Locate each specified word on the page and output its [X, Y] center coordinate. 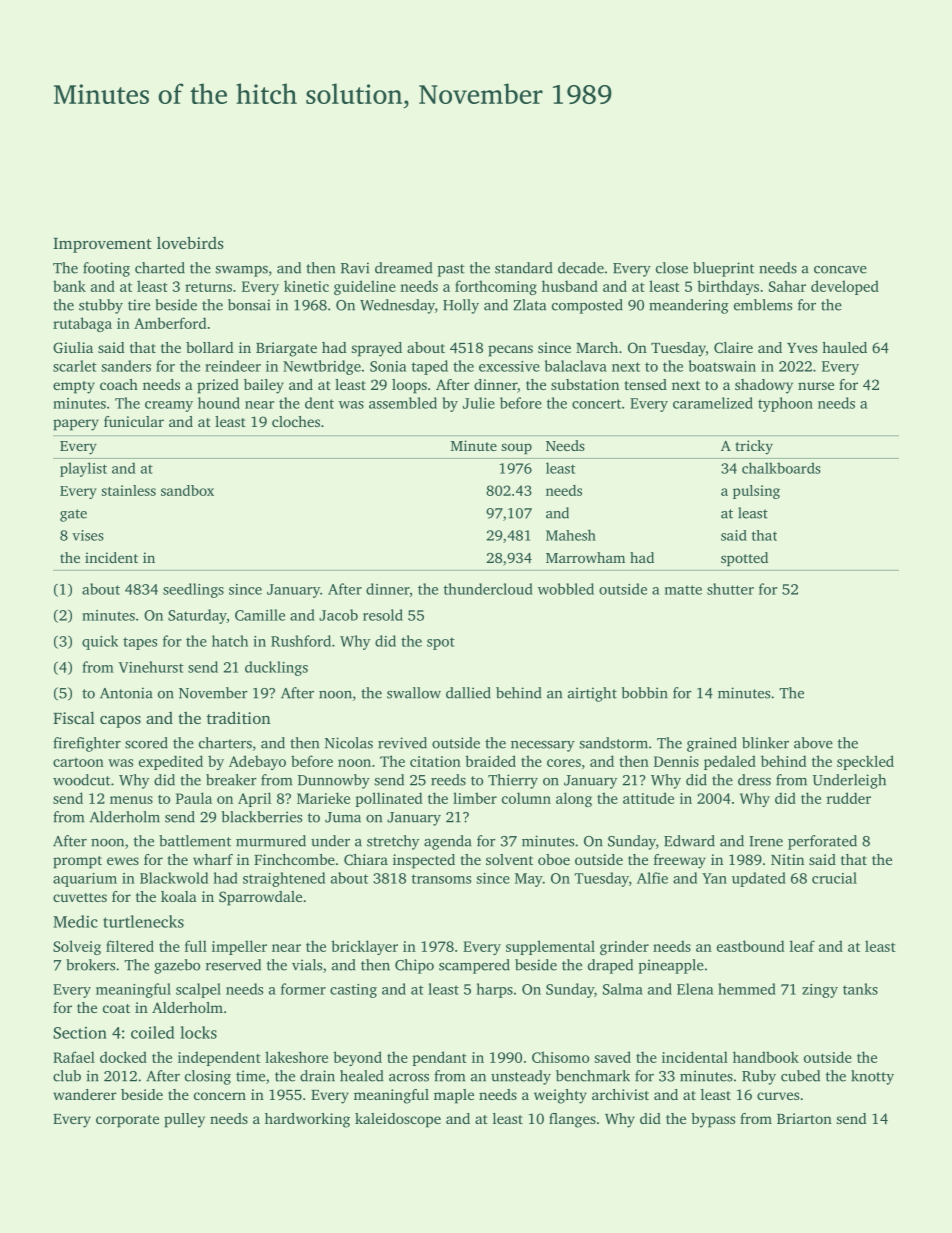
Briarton [804, 1118]
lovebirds [190, 242]
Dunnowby [334, 781]
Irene [766, 841]
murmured [271, 841]
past [451, 270]
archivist [620, 1094]
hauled [844, 347]
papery [76, 425]
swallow [414, 693]
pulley [184, 1120]
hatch [230, 641]
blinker [765, 743]
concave [840, 270]
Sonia [388, 366]
